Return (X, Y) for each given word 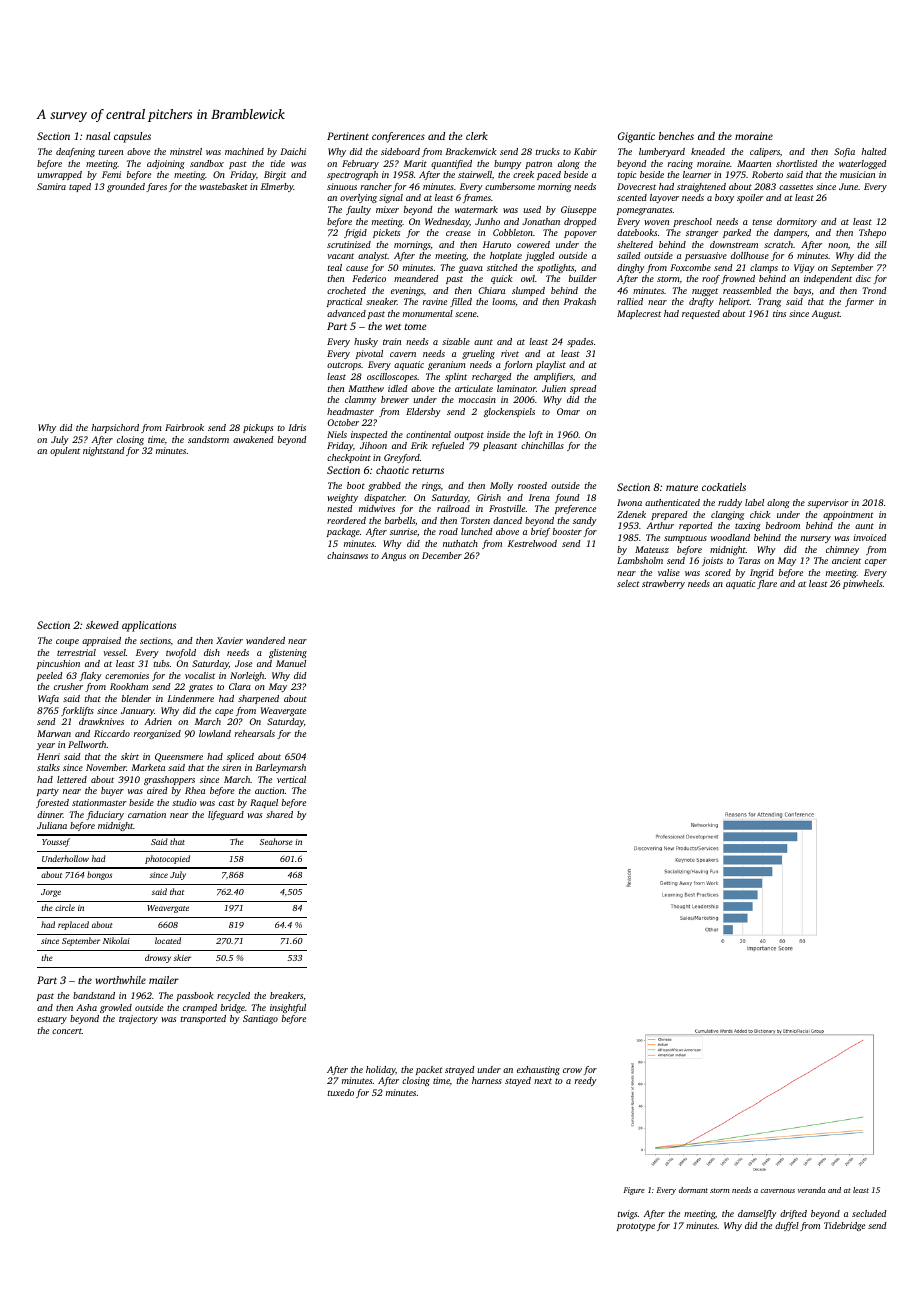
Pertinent (348, 136)
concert (67, 1031)
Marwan (54, 733)
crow (572, 1070)
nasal (98, 136)
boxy (724, 198)
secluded (869, 1213)
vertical (291, 779)
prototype (636, 1227)
